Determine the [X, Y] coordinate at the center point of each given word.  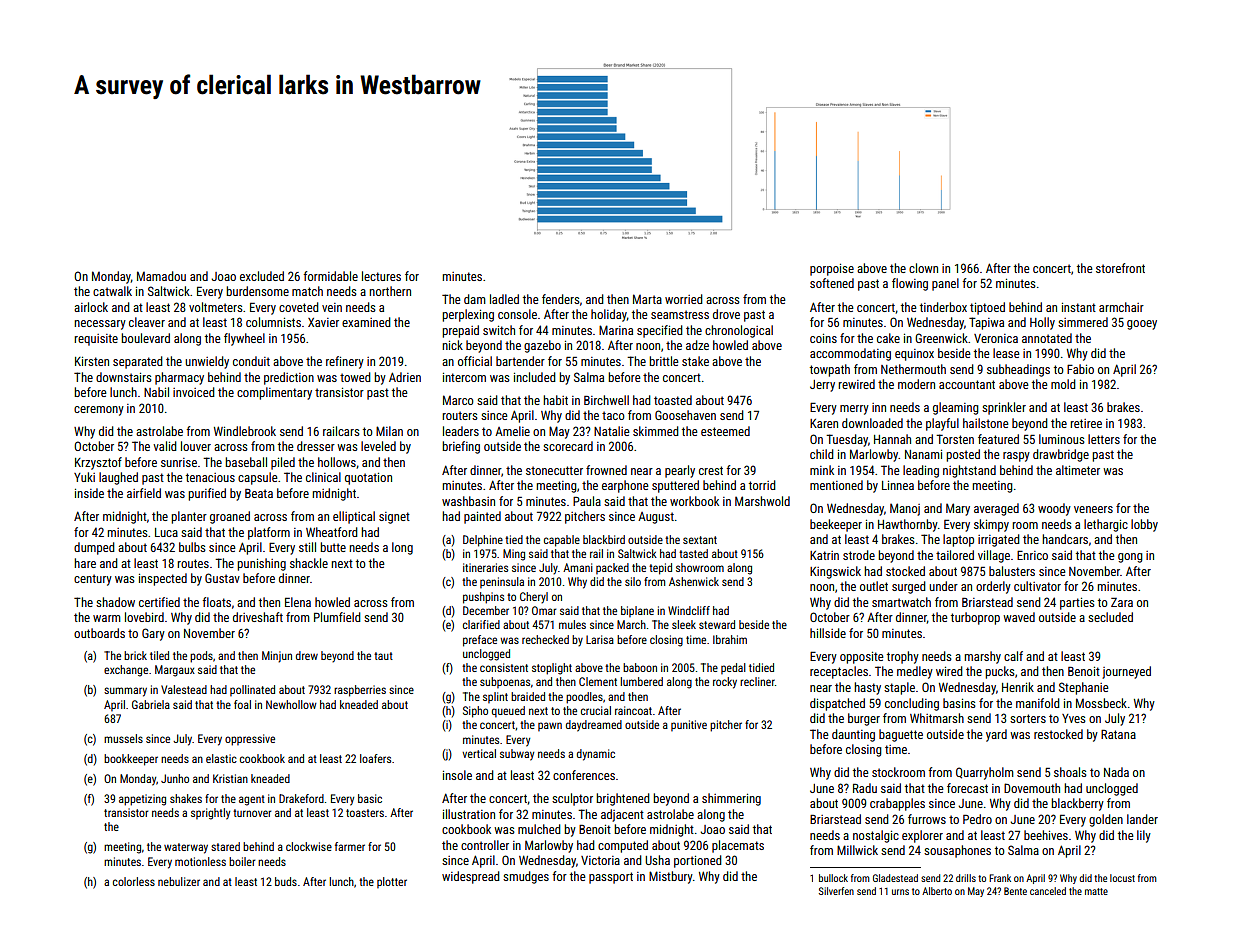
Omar [544, 610]
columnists [273, 322]
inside [89, 493]
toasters [365, 813]
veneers [1093, 509]
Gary [153, 634]
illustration [469, 814]
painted [482, 517]
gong [1130, 558]
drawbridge [1061, 455]
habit [555, 400]
